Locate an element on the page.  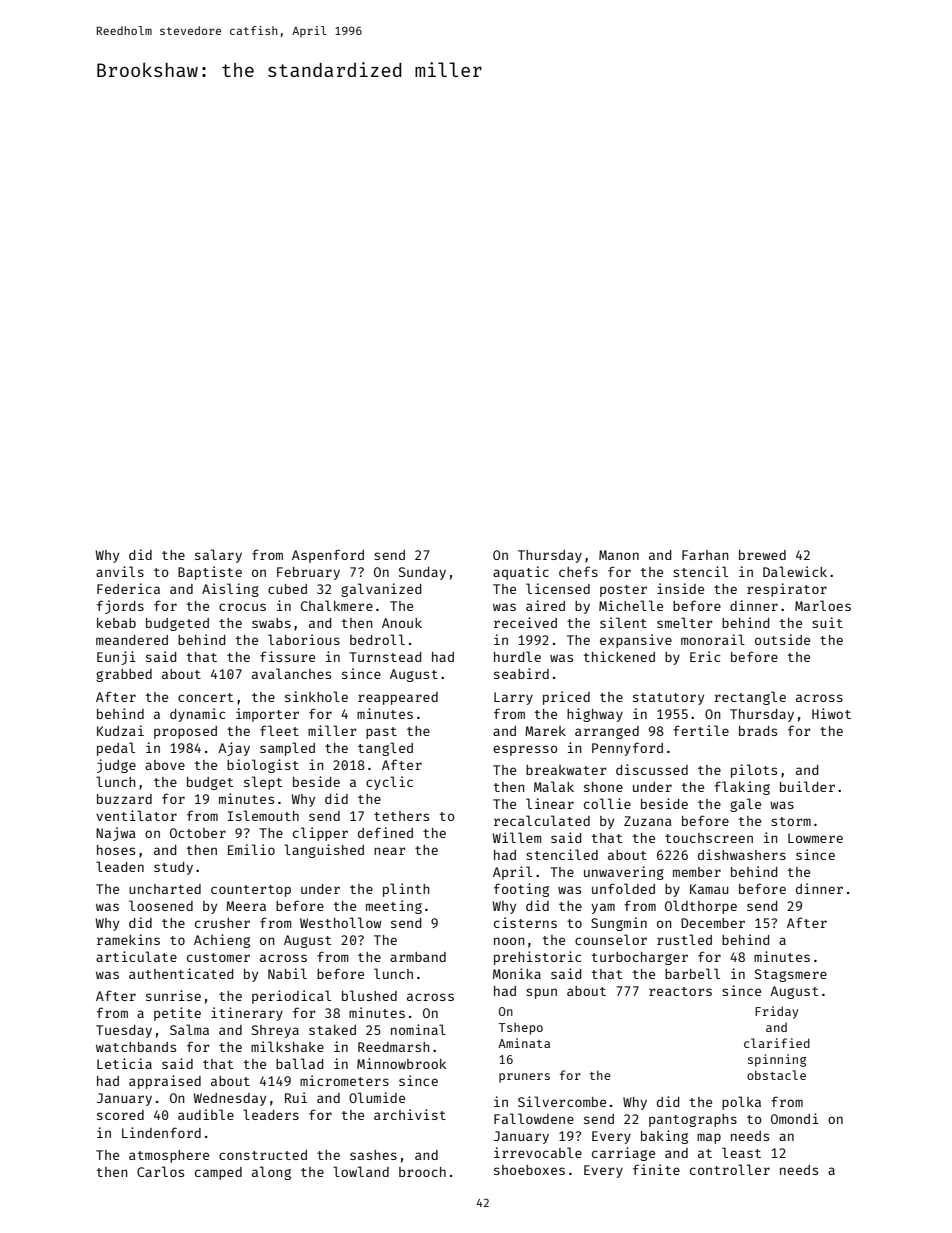
Fallowdene is located at coordinates (534, 1118).
